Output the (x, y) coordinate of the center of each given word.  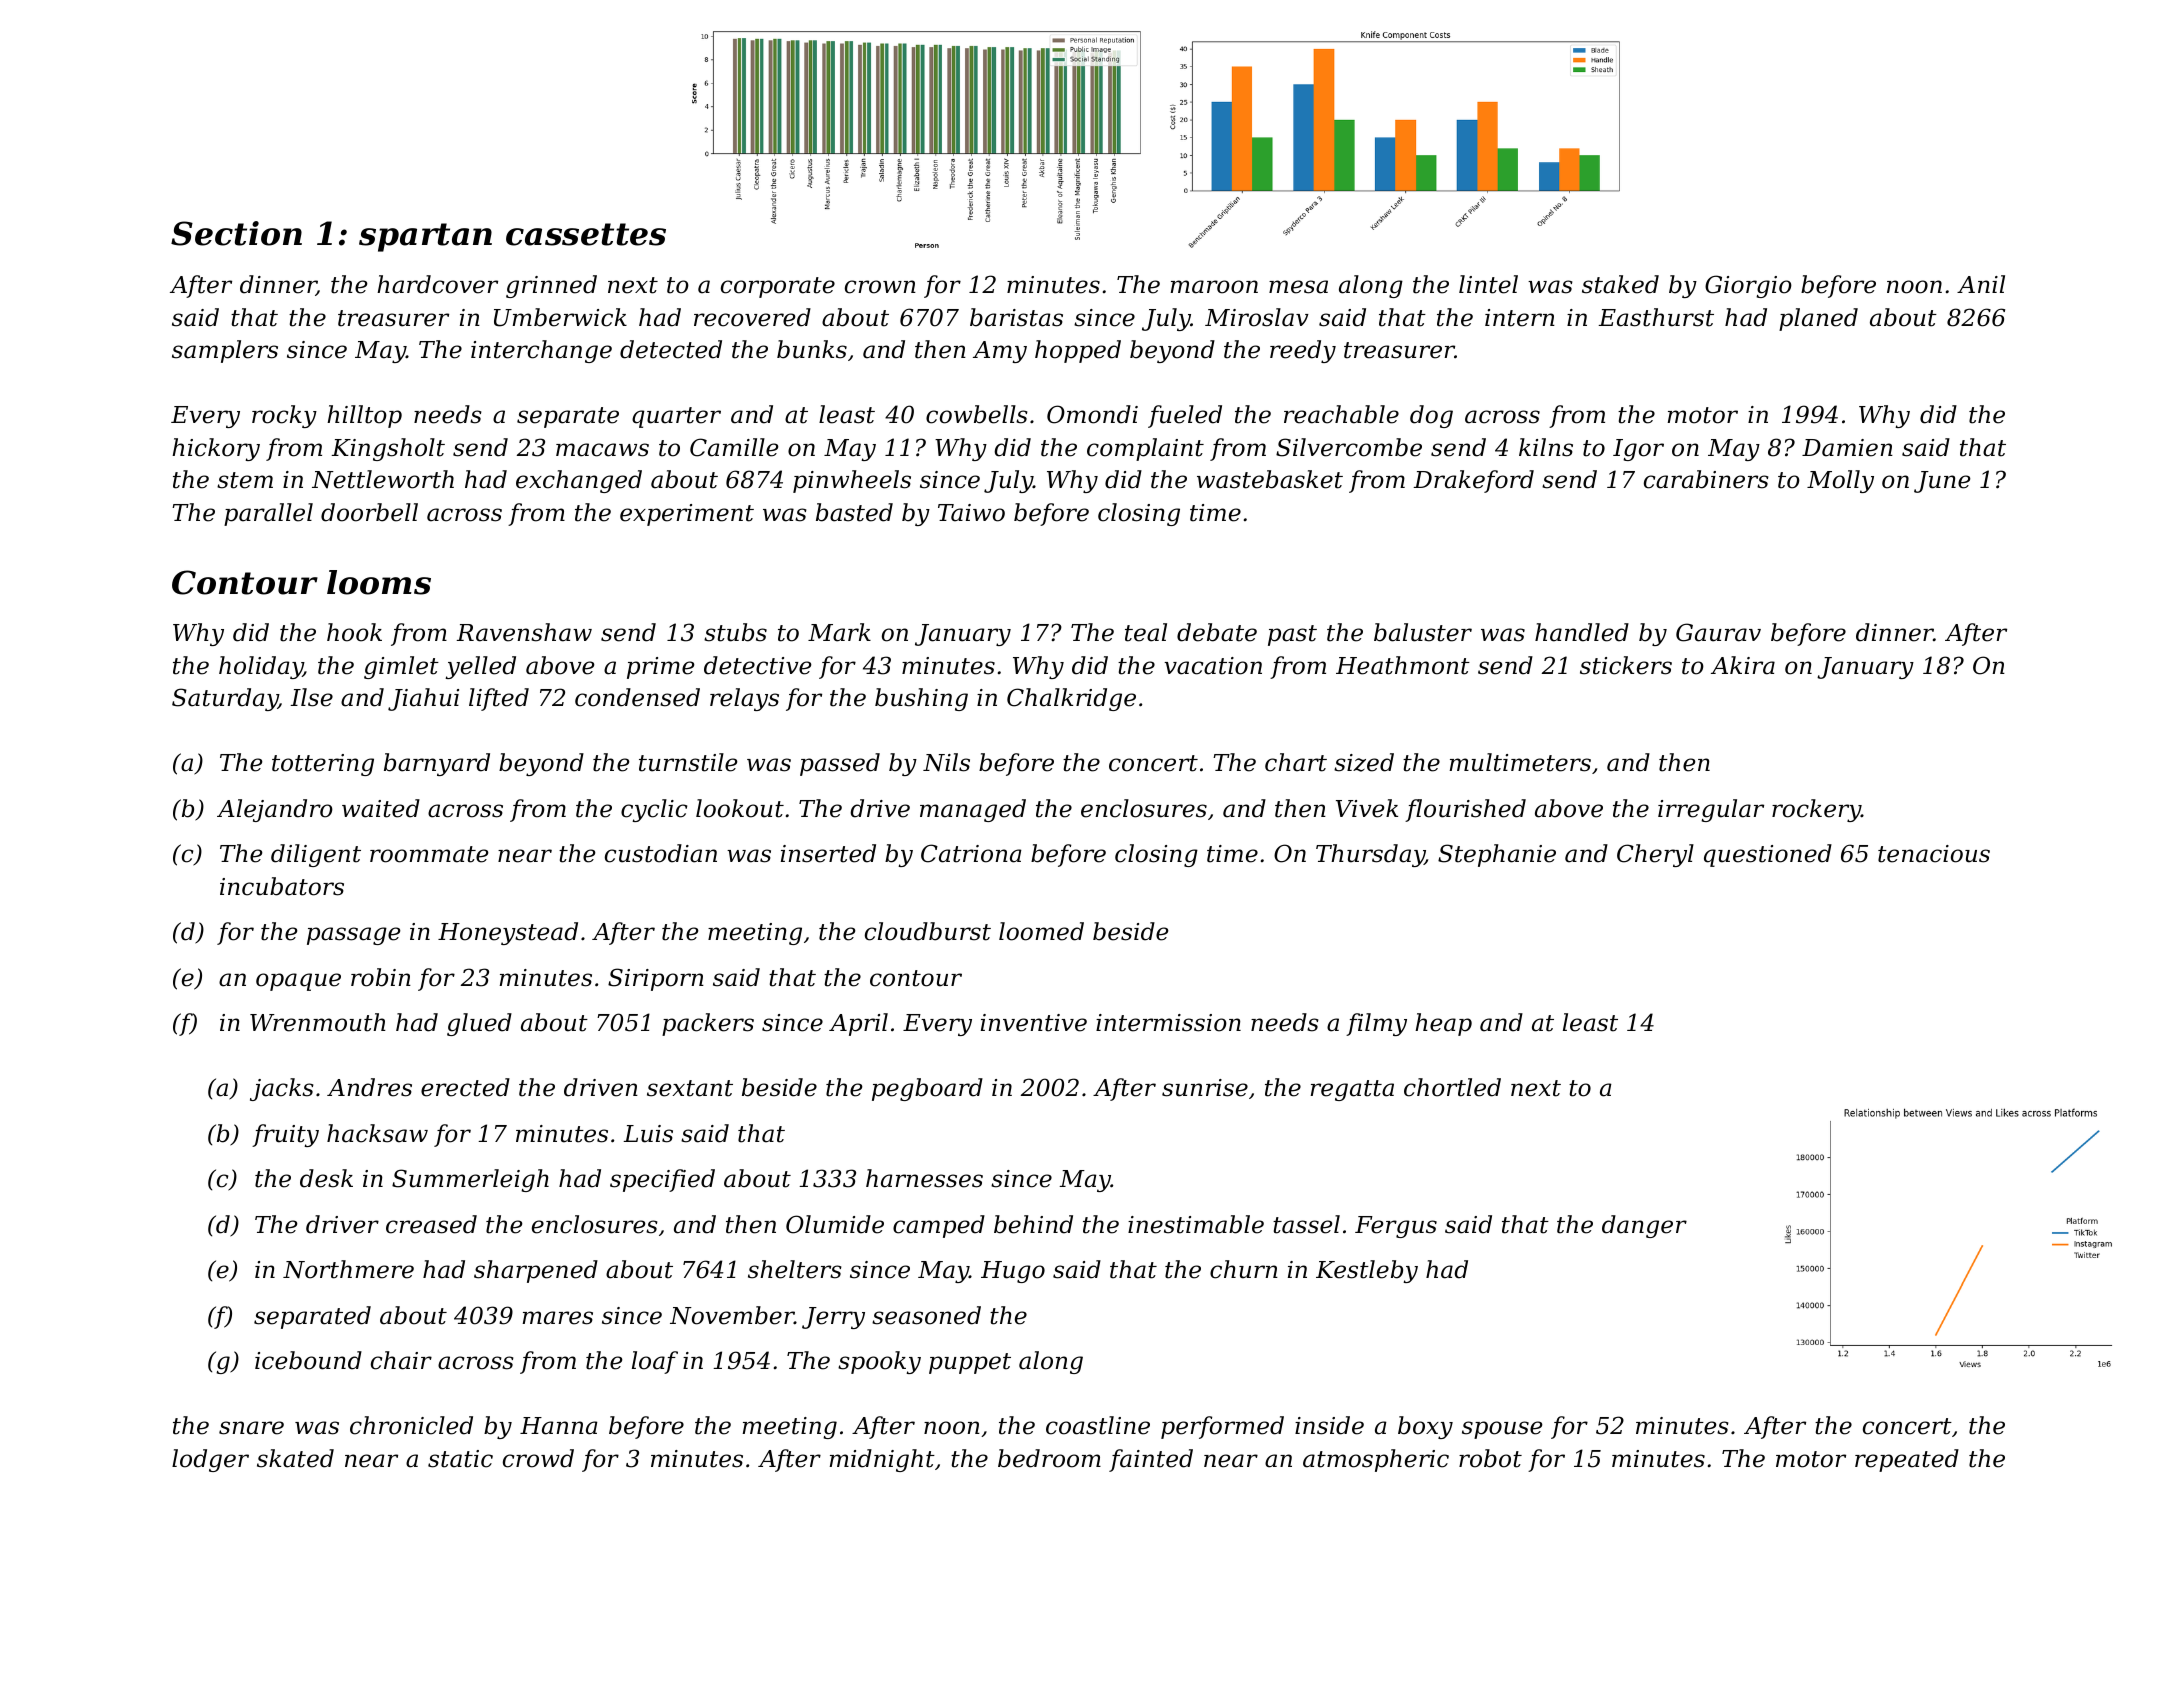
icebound (308, 1360)
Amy (1000, 352)
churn (1244, 1269)
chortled (1452, 1087)
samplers (225, 351)
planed (1818, 319)
